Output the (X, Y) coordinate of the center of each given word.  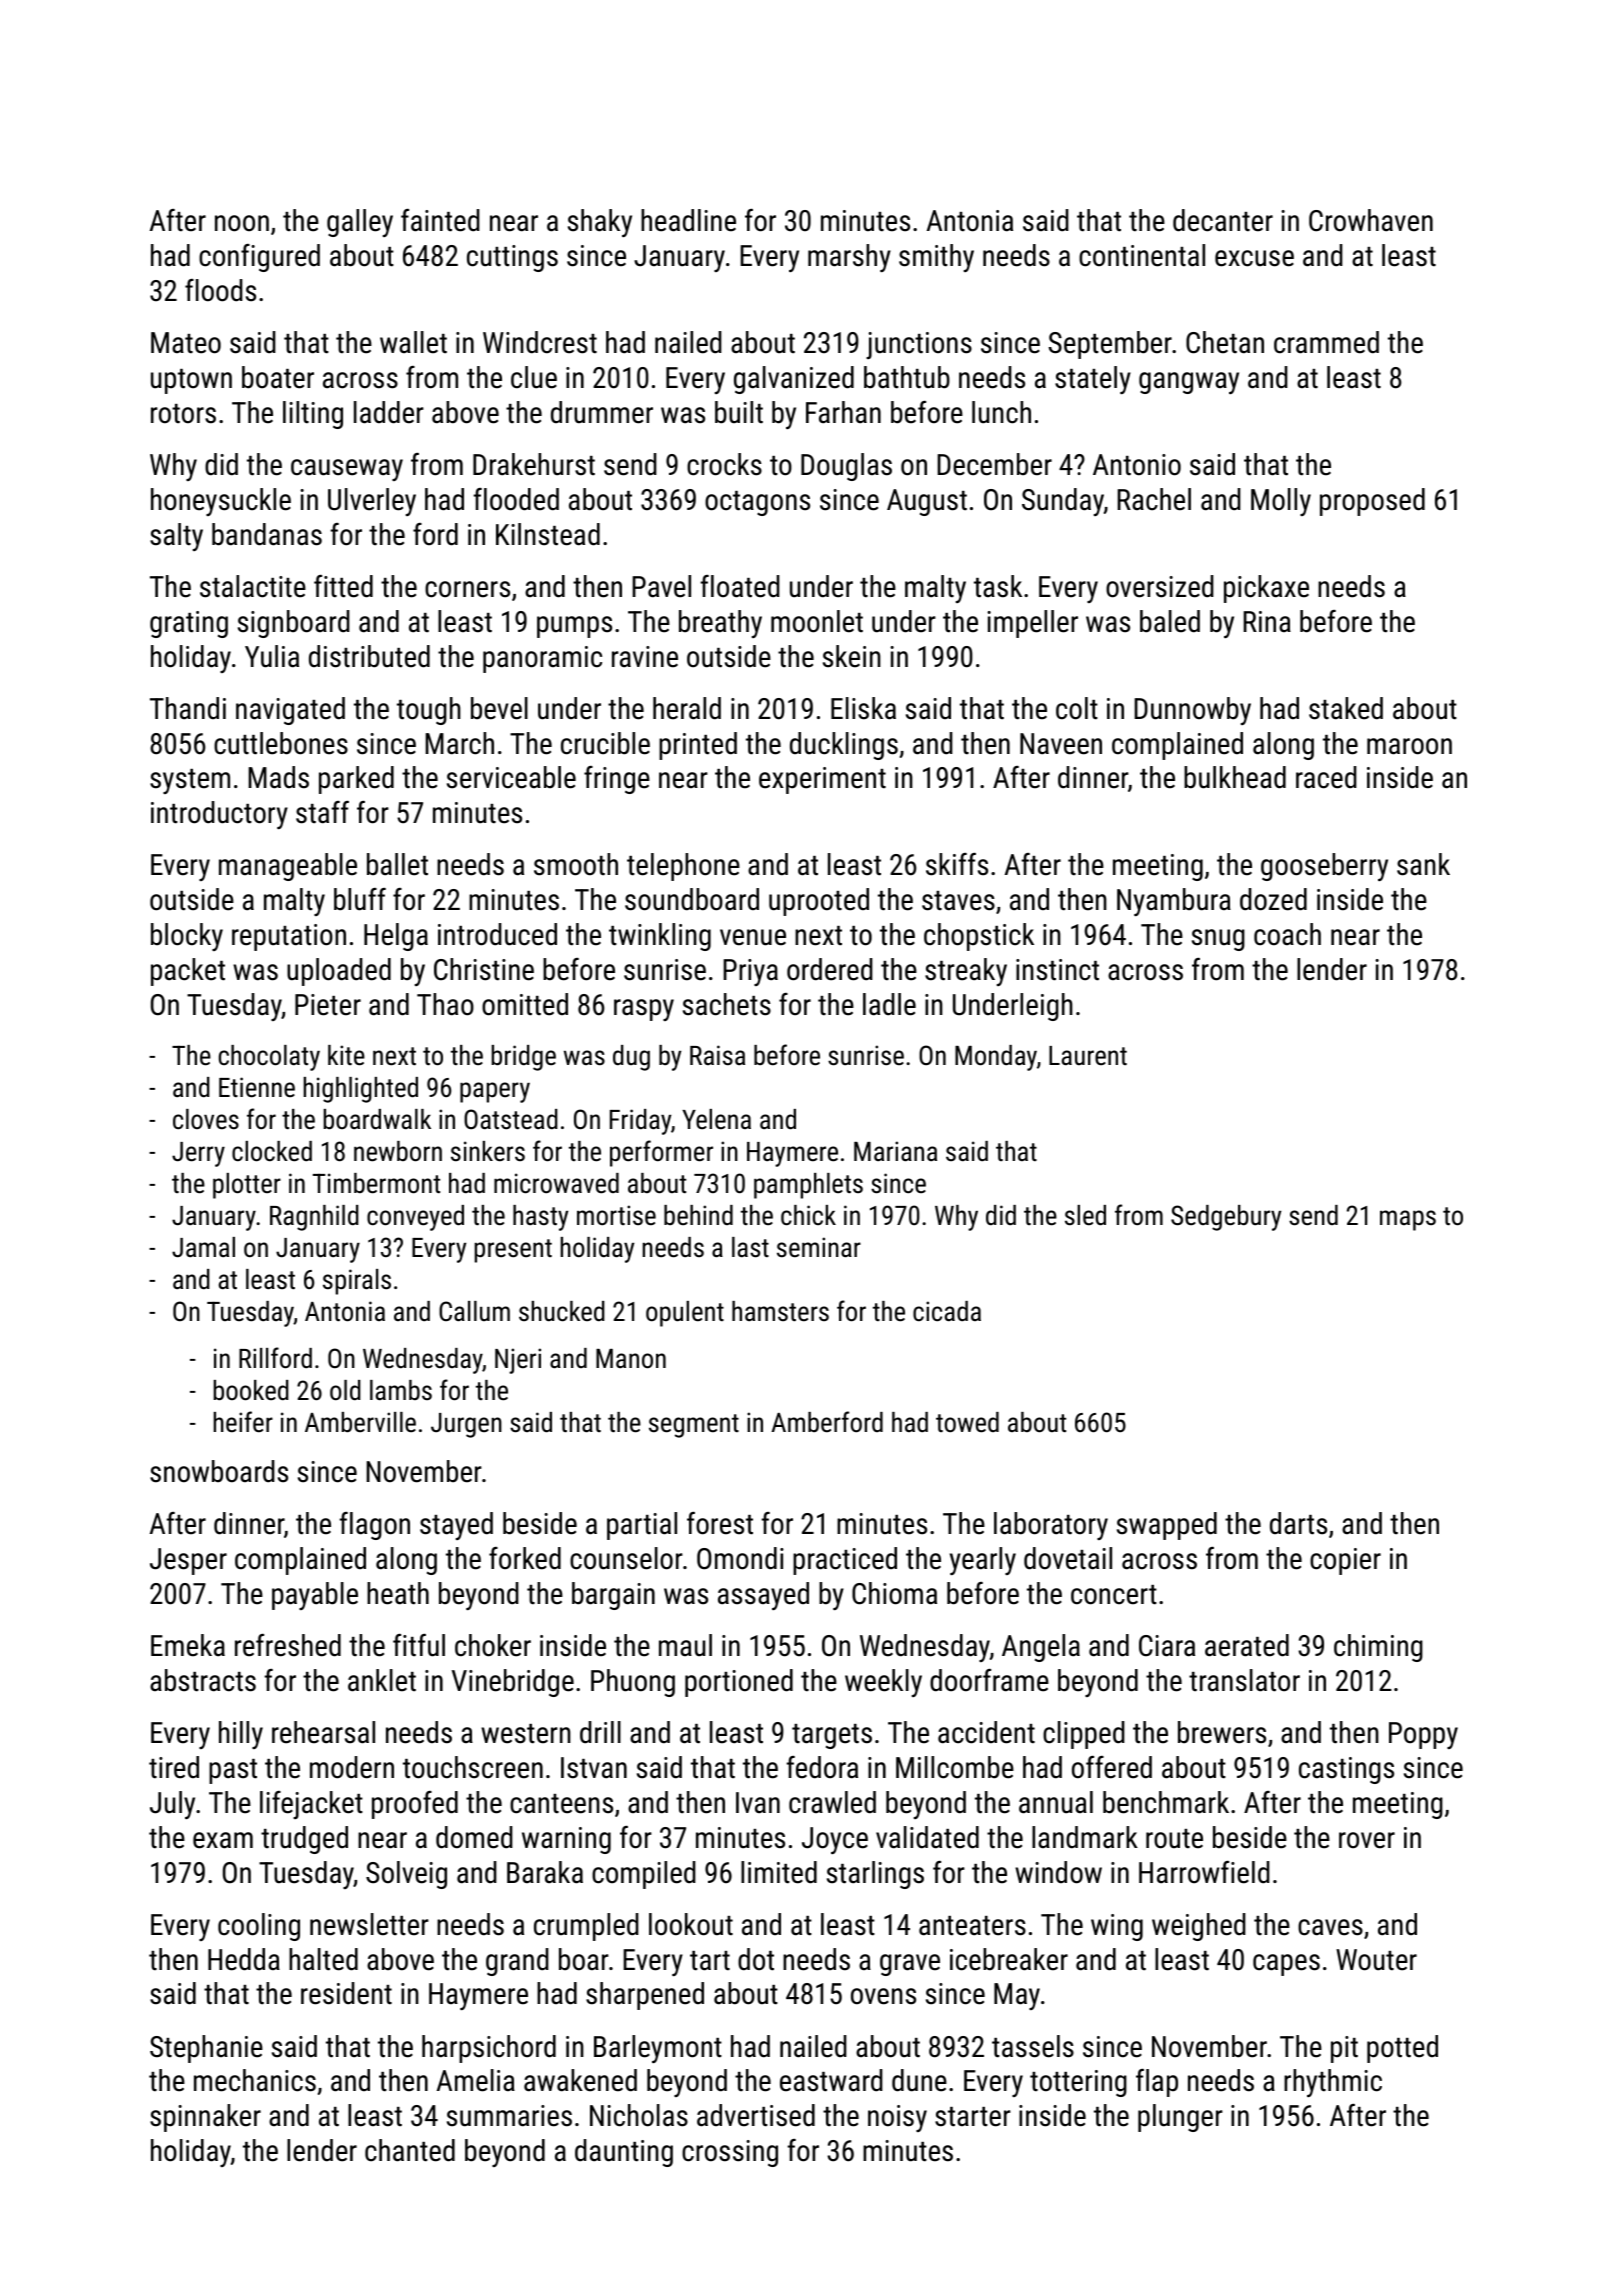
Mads (278, 777)
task (998, 586)
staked (1346, 708)
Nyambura (1174, 902)
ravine (645, 657)
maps (1408, 1220)
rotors (183, 414)
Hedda (244, 1959)
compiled (644, 1875)
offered (1112, 1767)
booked (251, 1390)
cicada (947, 1311)
